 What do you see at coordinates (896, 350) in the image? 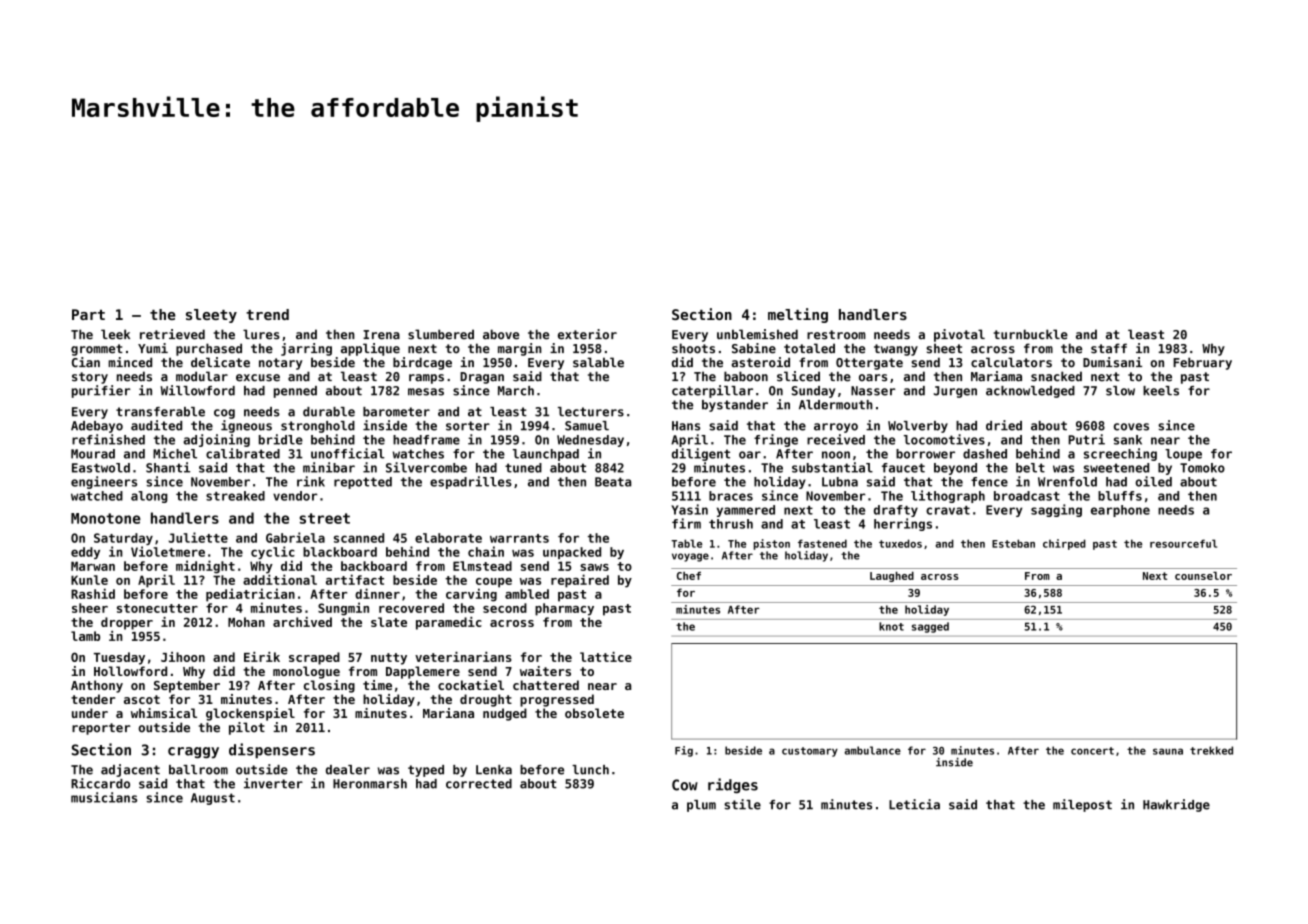
I see `twangy` at bounding box center [896, 350].
